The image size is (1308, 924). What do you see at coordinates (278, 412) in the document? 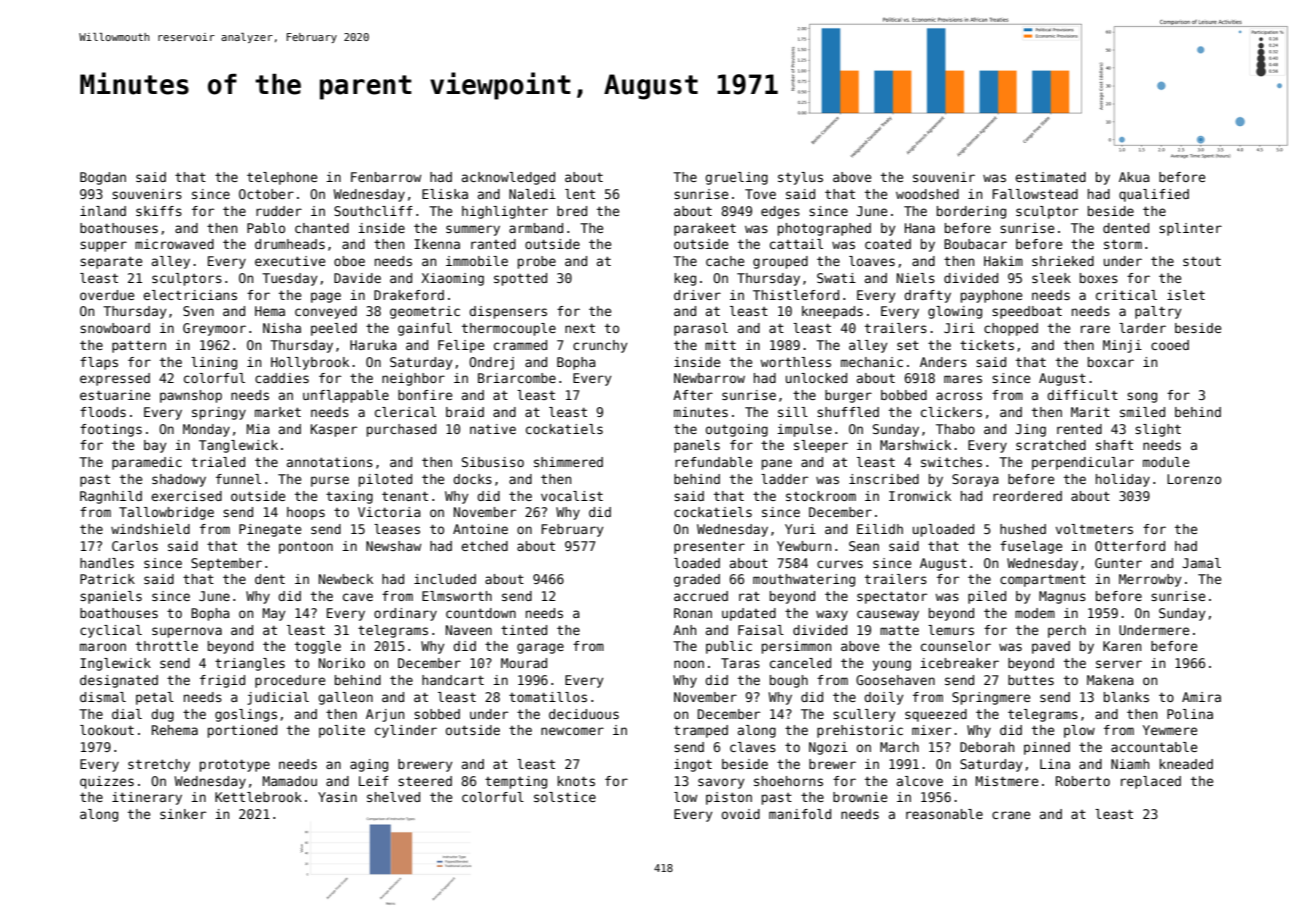
I see `market` at bounding box center [278, 412].
